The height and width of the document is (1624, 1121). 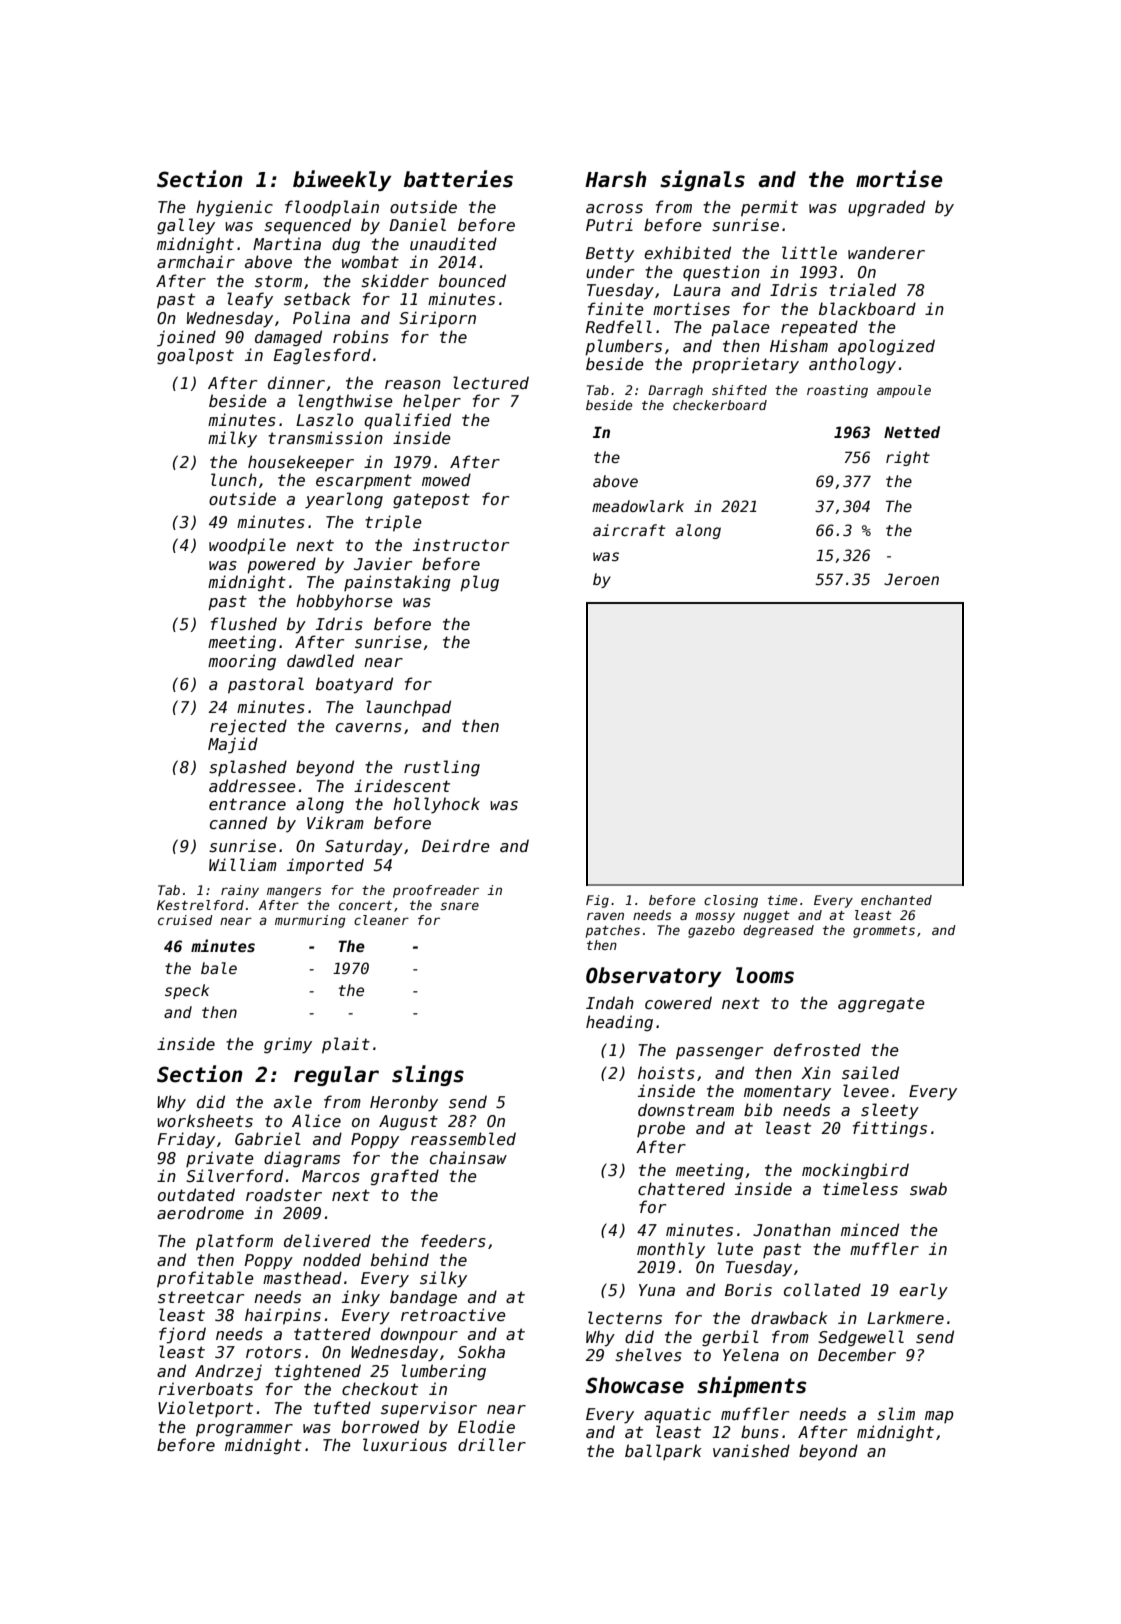 I want to click on wanderer, so click(x=886, y=253).
